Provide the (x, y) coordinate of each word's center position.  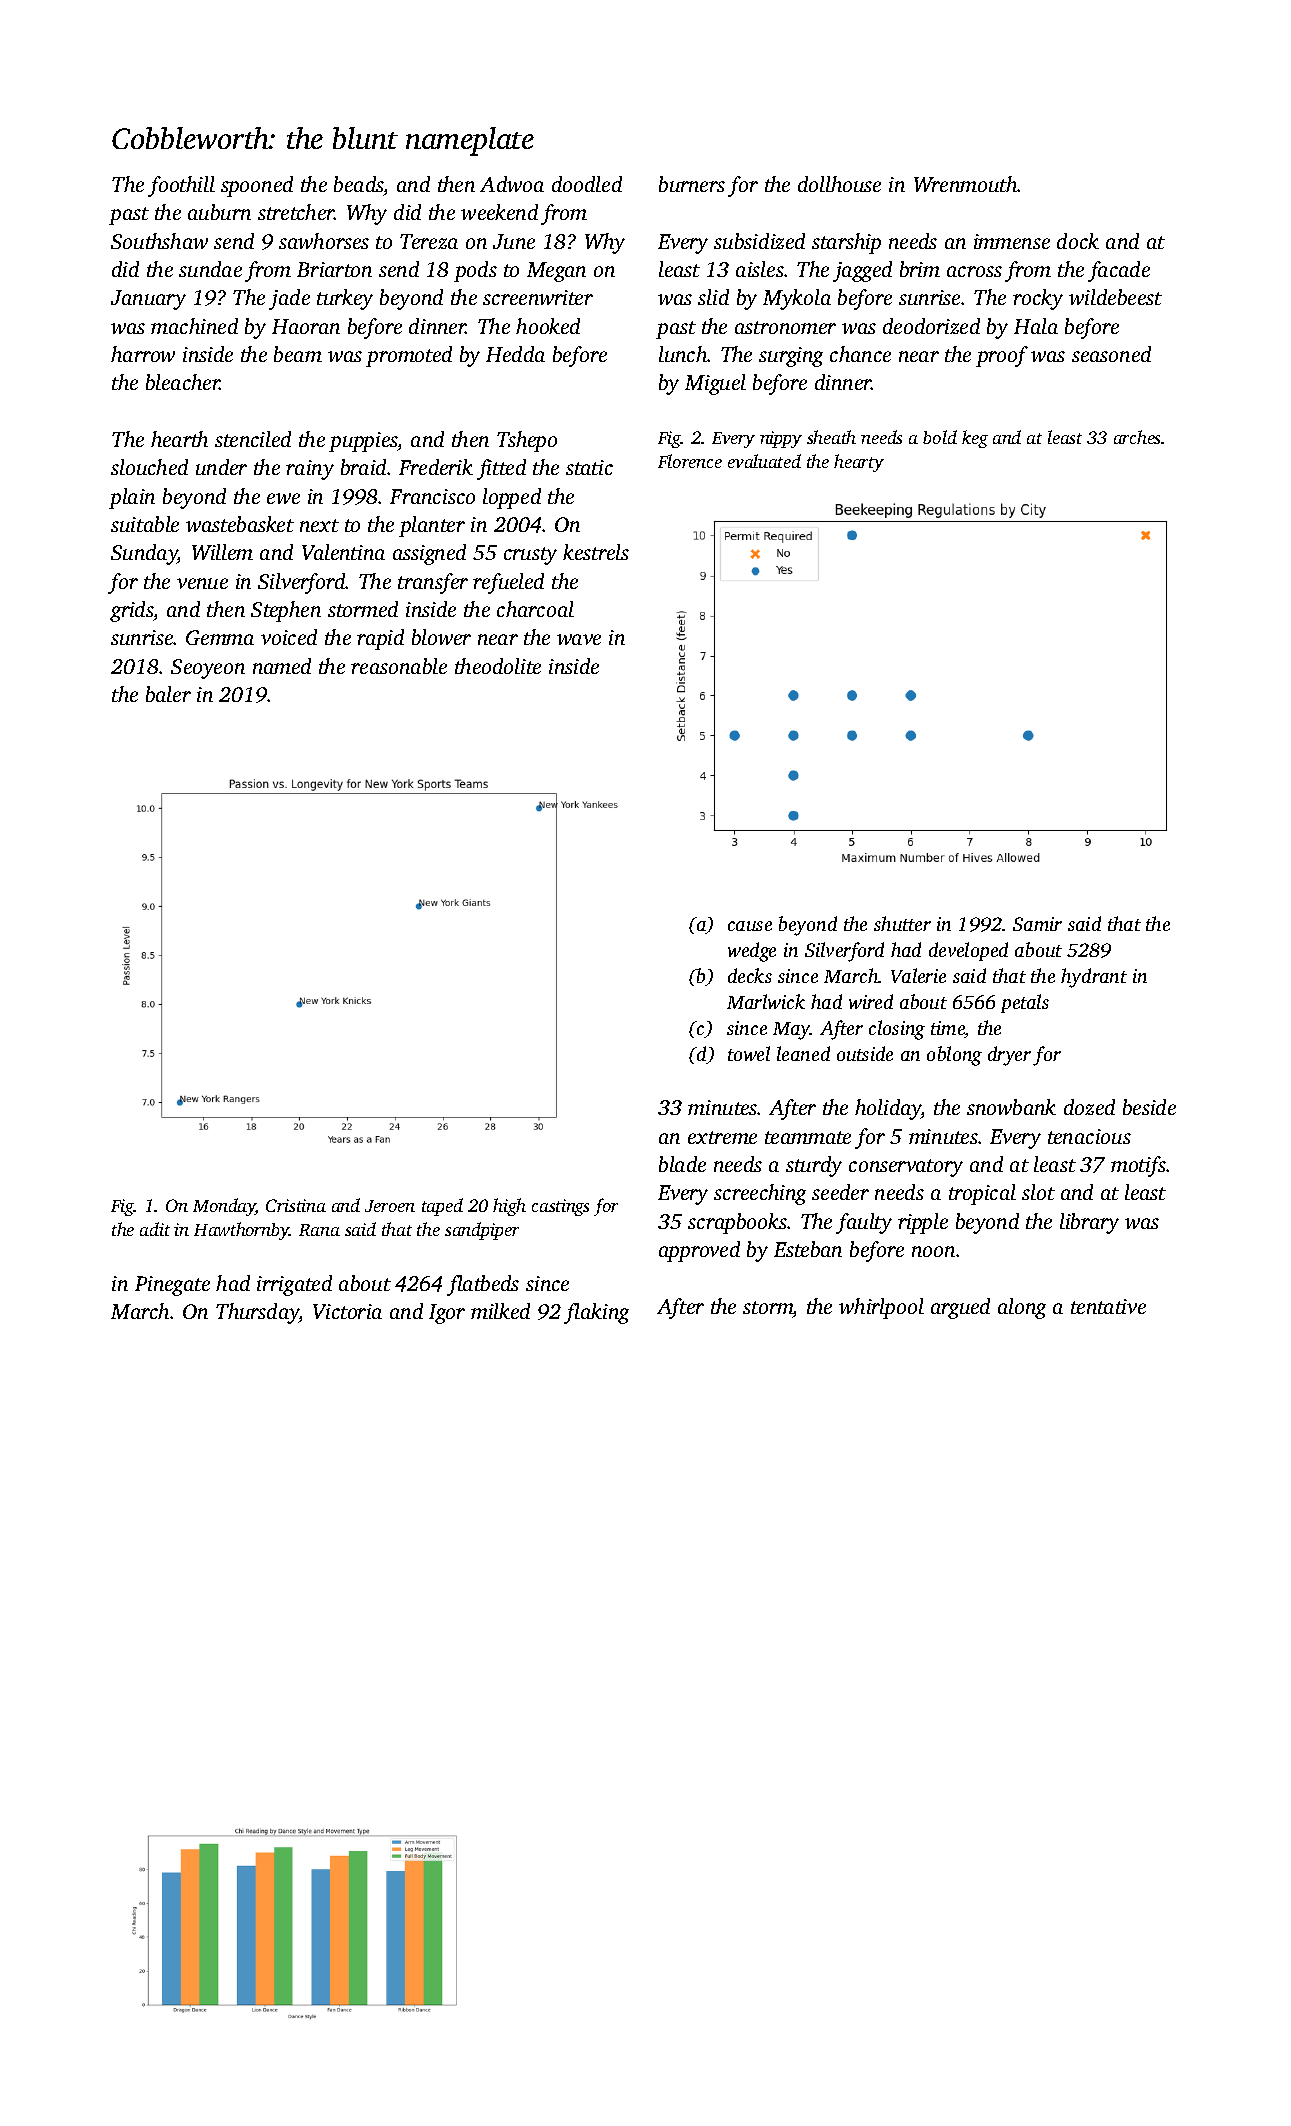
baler (168, 694)
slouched (149, 467)
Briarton (334, 269)
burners (692, 184)
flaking (596, 1313)
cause (750, 926)
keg (975, 439)
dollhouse (839, 184)
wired (871, 1001)
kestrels (596, 552)
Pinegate (172, 1286)
